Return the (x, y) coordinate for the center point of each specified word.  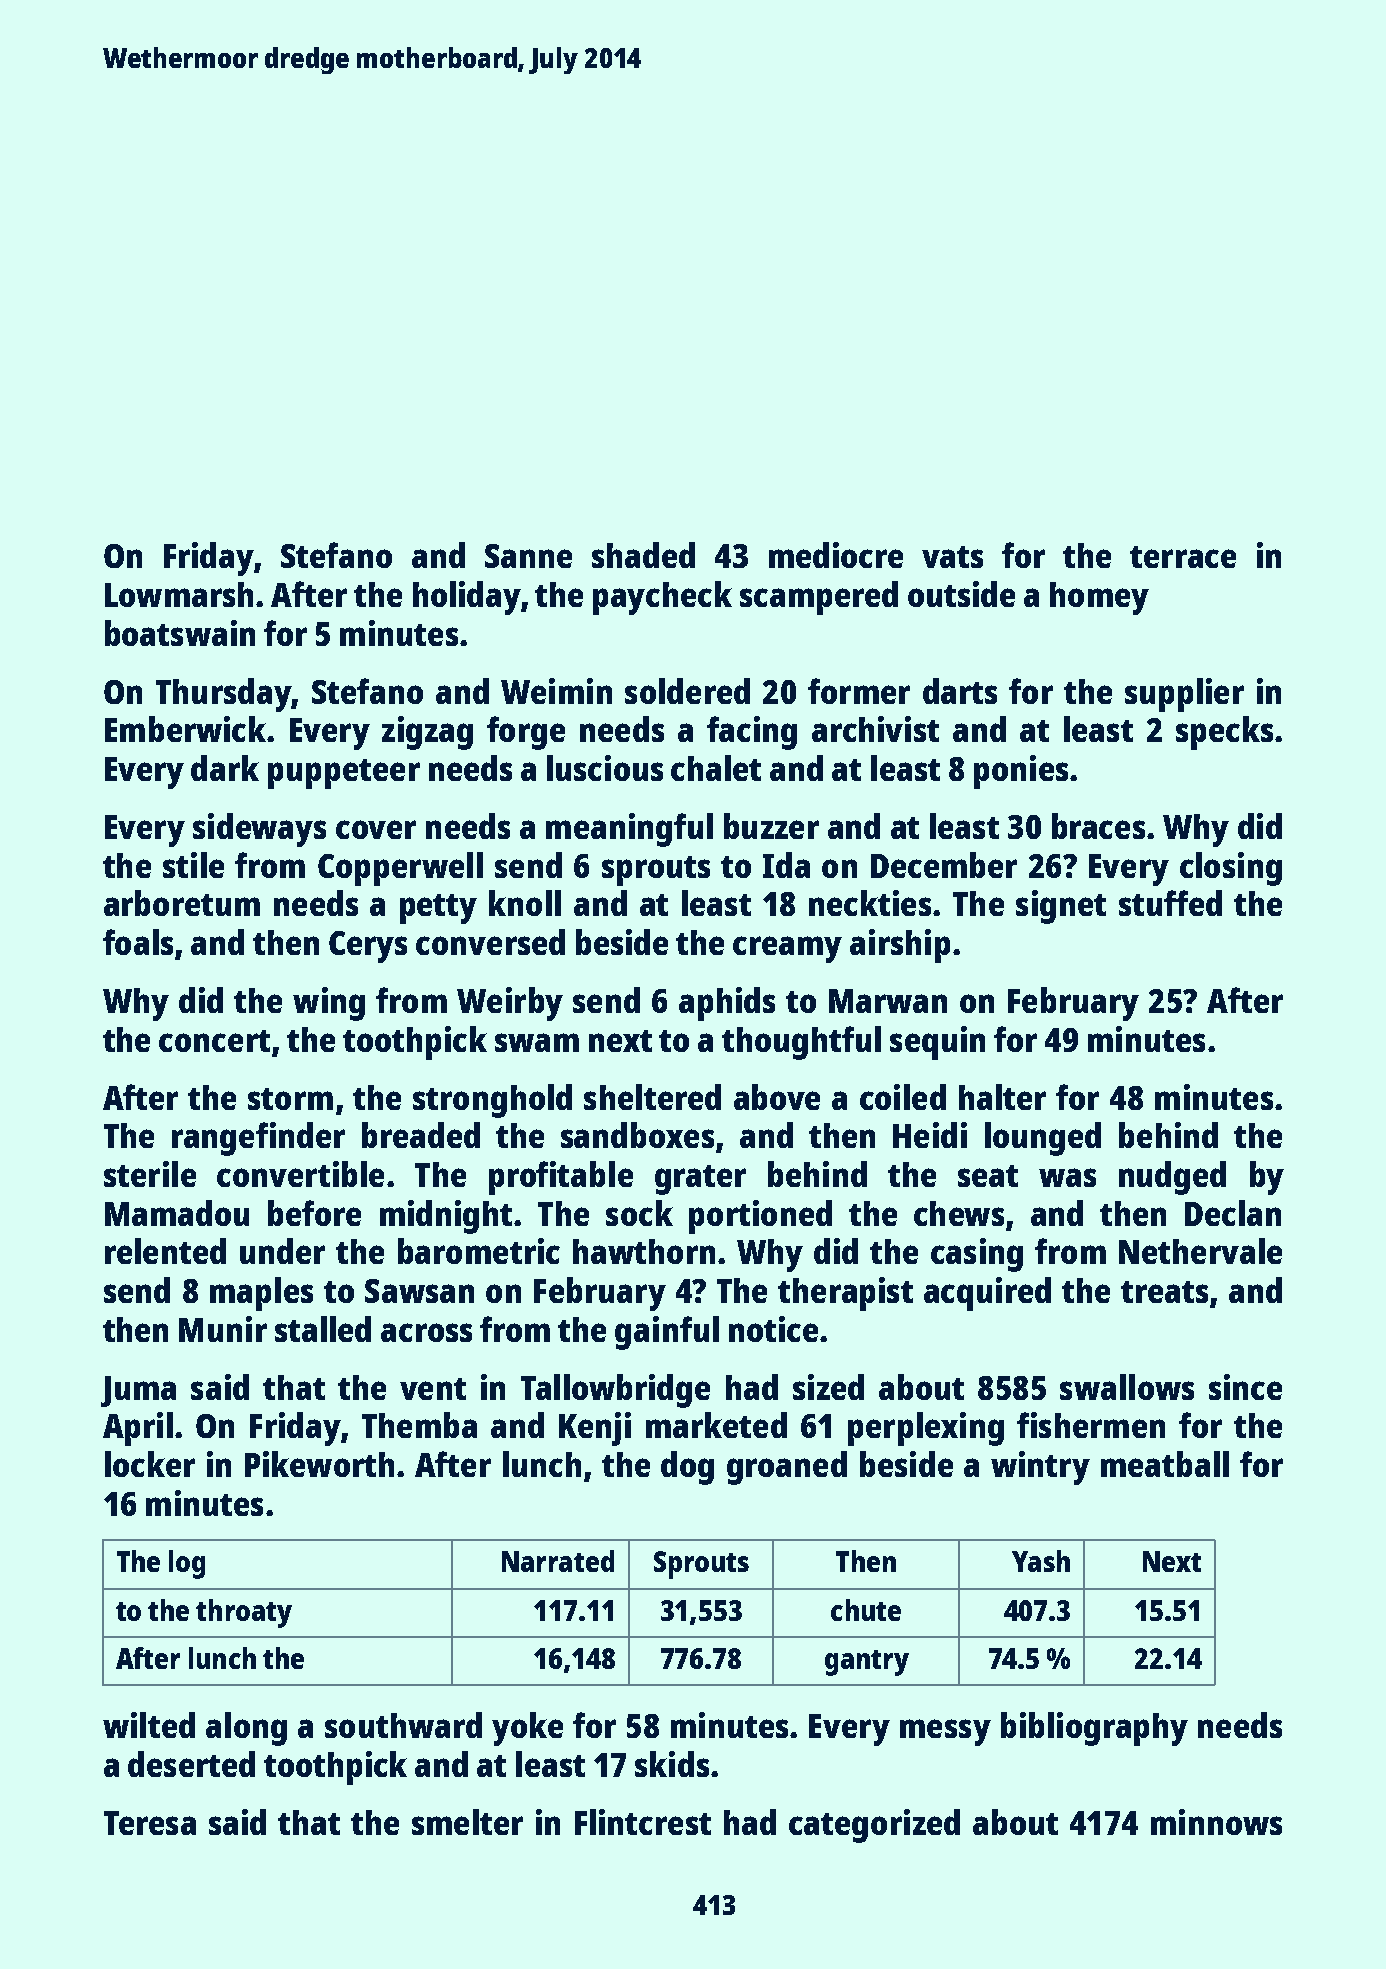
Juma (138, 1391)
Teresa (150, 1823)
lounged (1043, 1139)
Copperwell (400, 869)
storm (290, 1099)
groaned (787, 1468)
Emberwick (185, 729)
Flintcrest (643, 1822)
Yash (1041, 1561)
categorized (874, 1826)
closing (1231, 869)
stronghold (492, 1101)
